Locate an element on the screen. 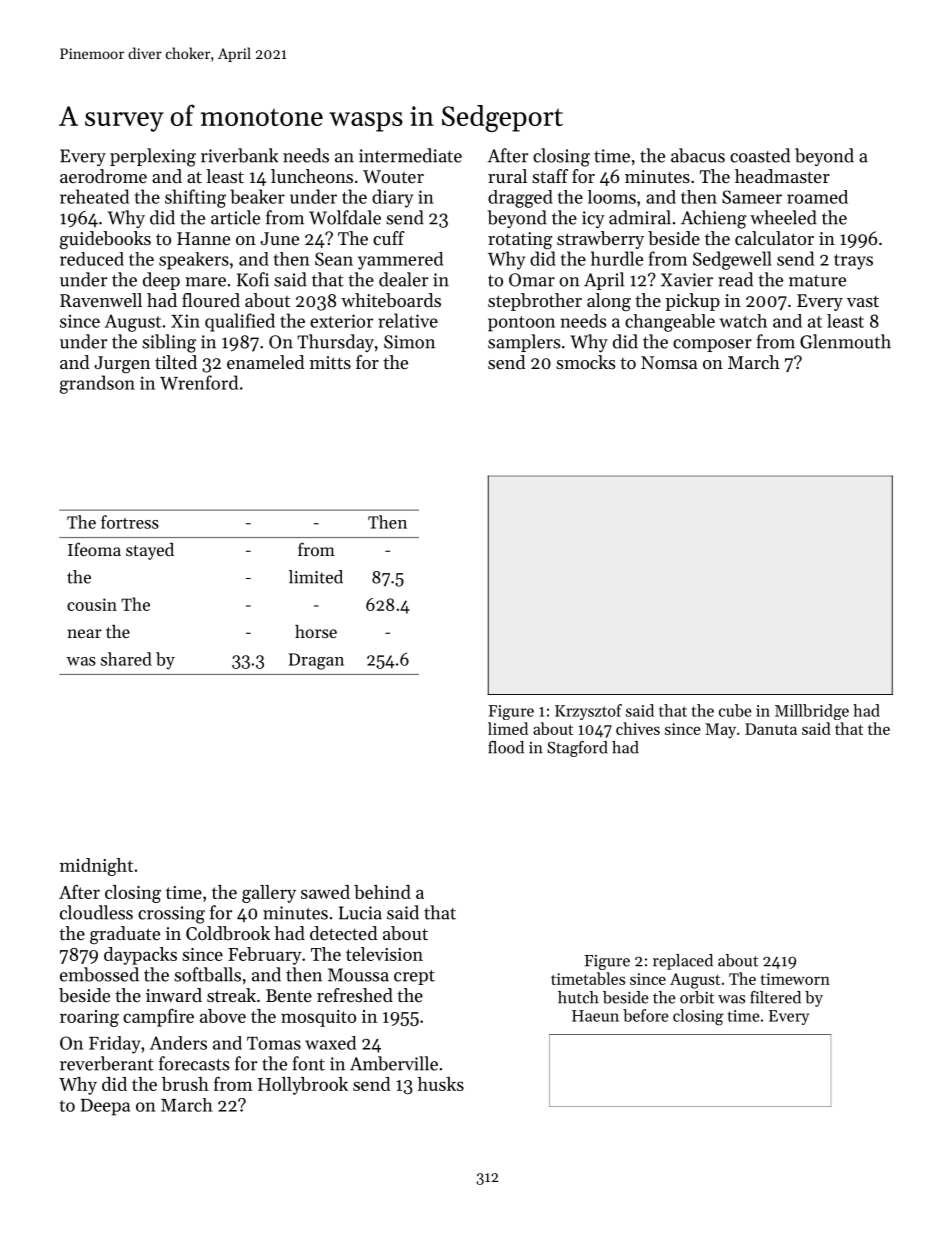  flood is located at coordinates (506, 747).
